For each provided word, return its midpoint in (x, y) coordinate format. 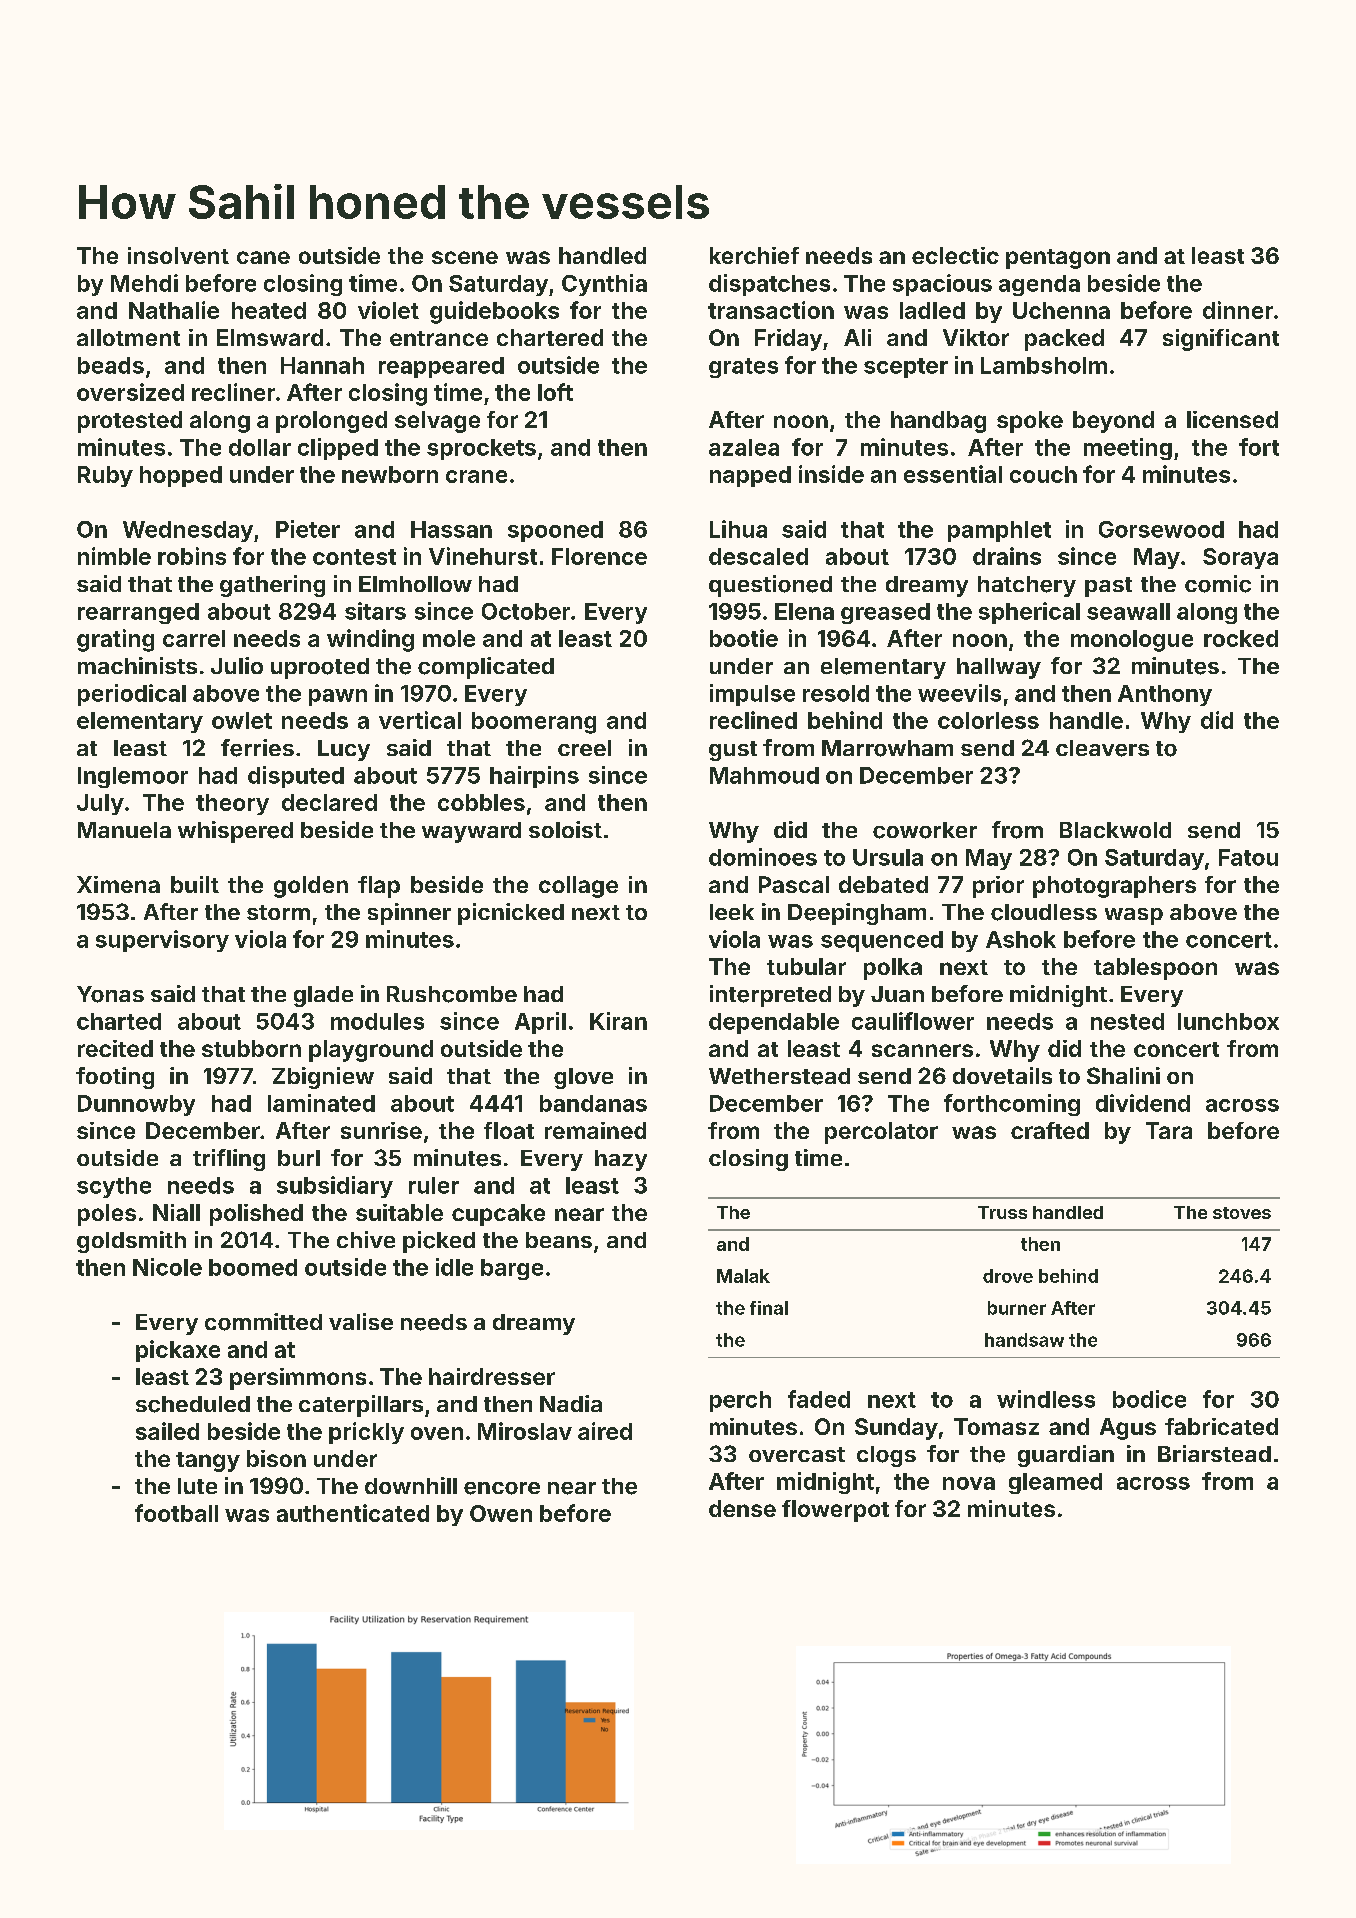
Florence (599, 556)
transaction (771, 310)
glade (323, 996)
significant (1221, 340)
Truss (1002, 1212)
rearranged (138, 613)
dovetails (1002, 1075)
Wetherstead (779, 1076)
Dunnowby (136, 1105)
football (176, 1513)
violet (388, 310)
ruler (434, 1185)
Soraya (1240, 558)
